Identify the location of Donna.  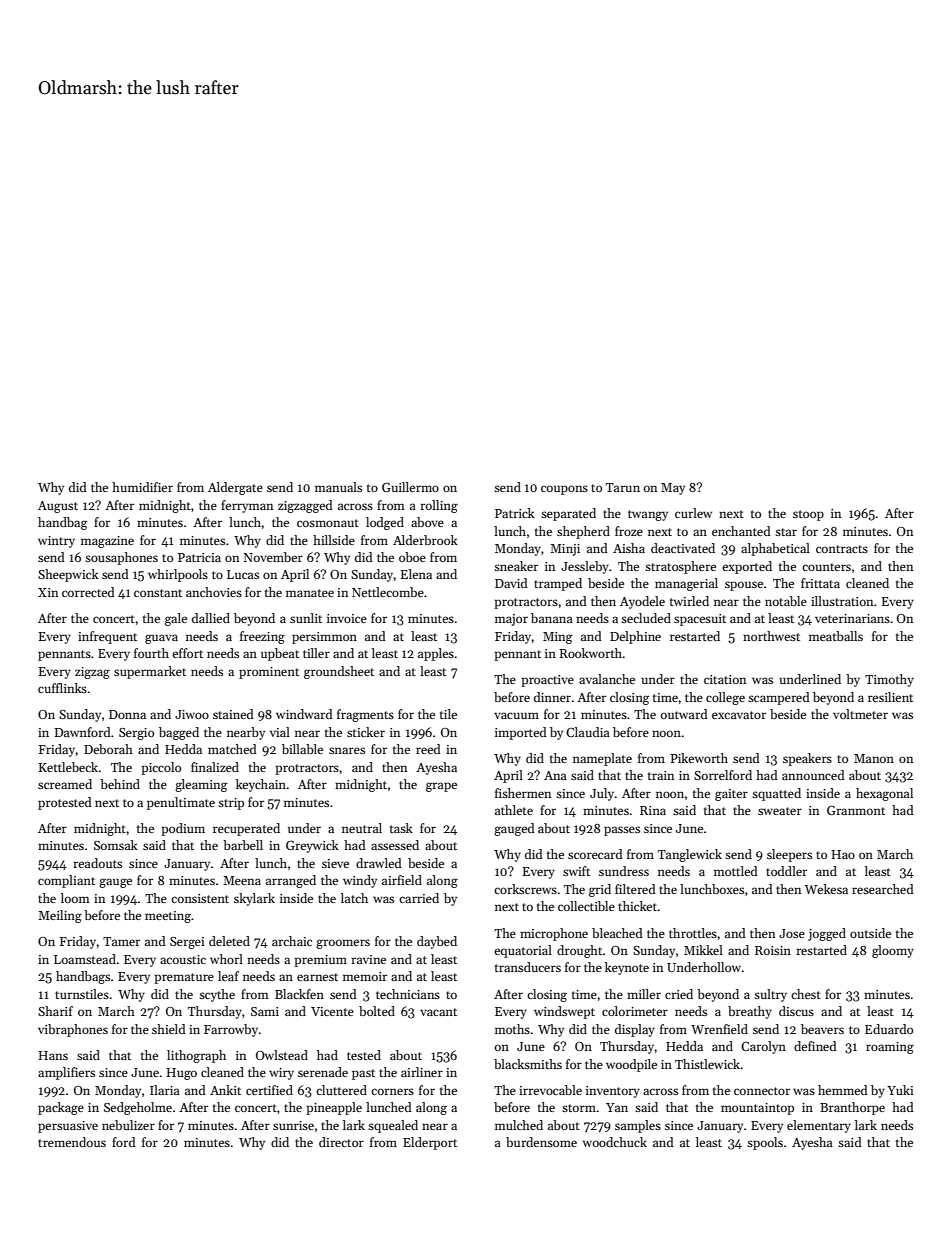
(127, 714).
